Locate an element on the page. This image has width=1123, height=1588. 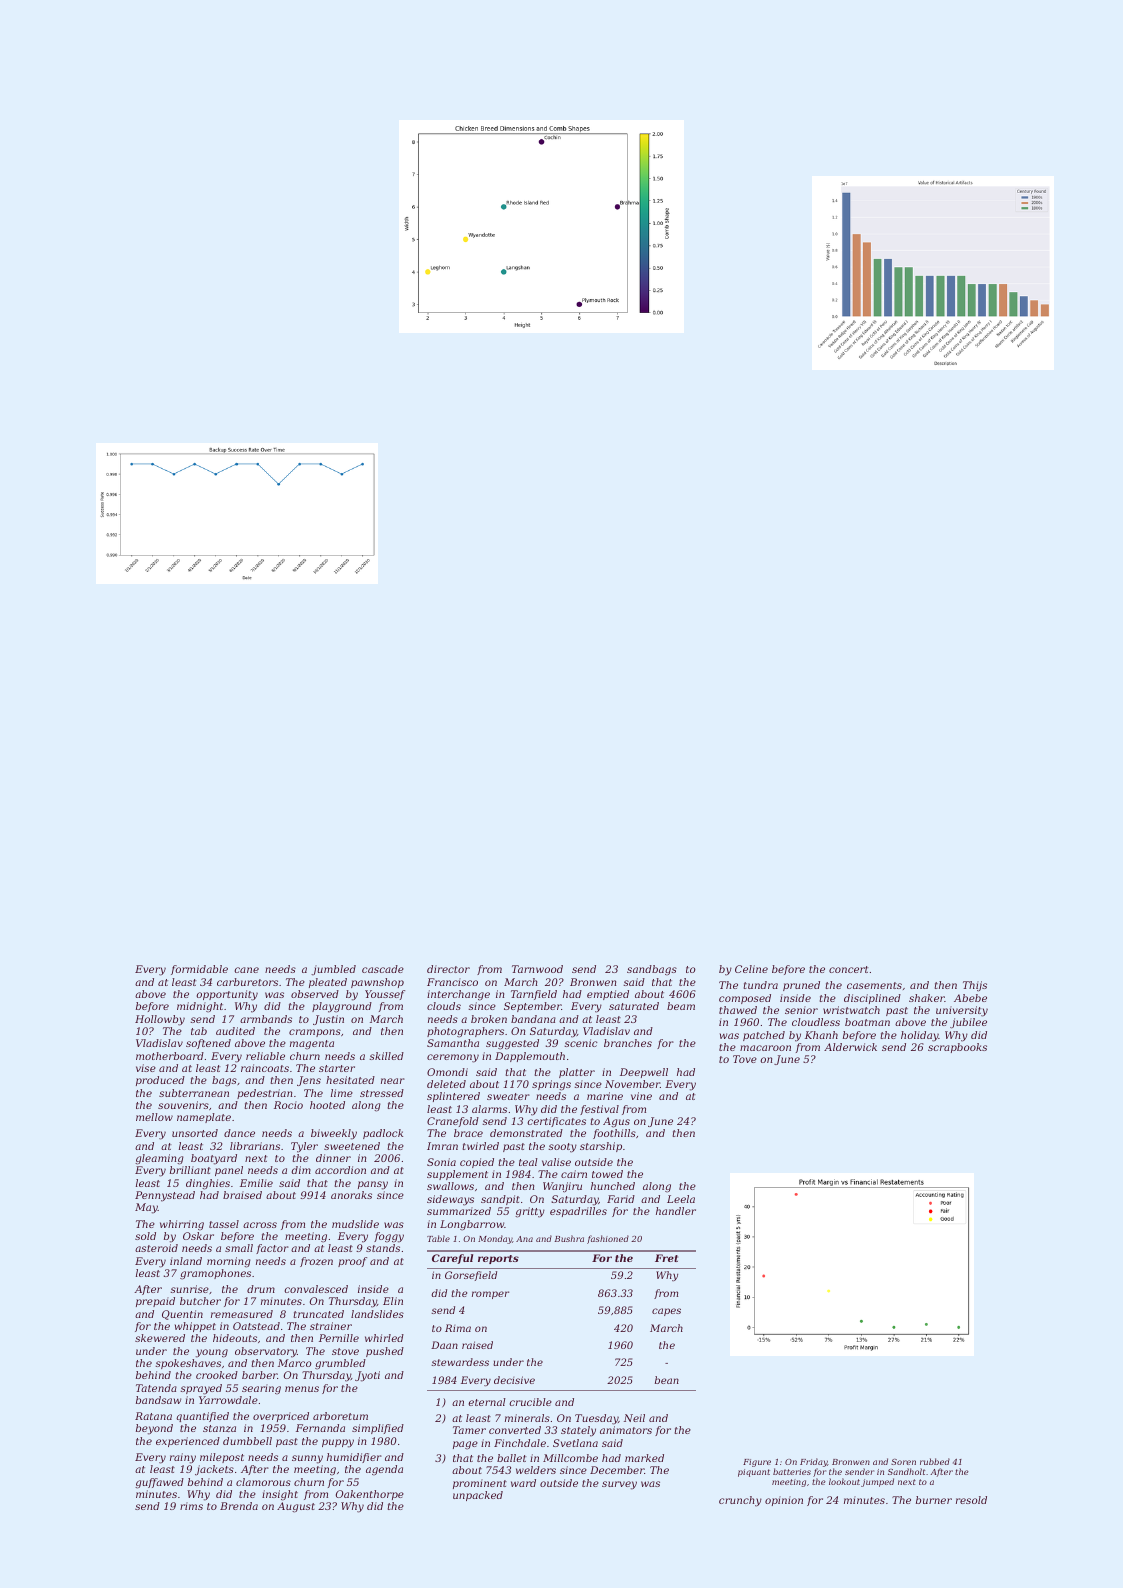
rubbed is located at coordinates (935, 1461).
